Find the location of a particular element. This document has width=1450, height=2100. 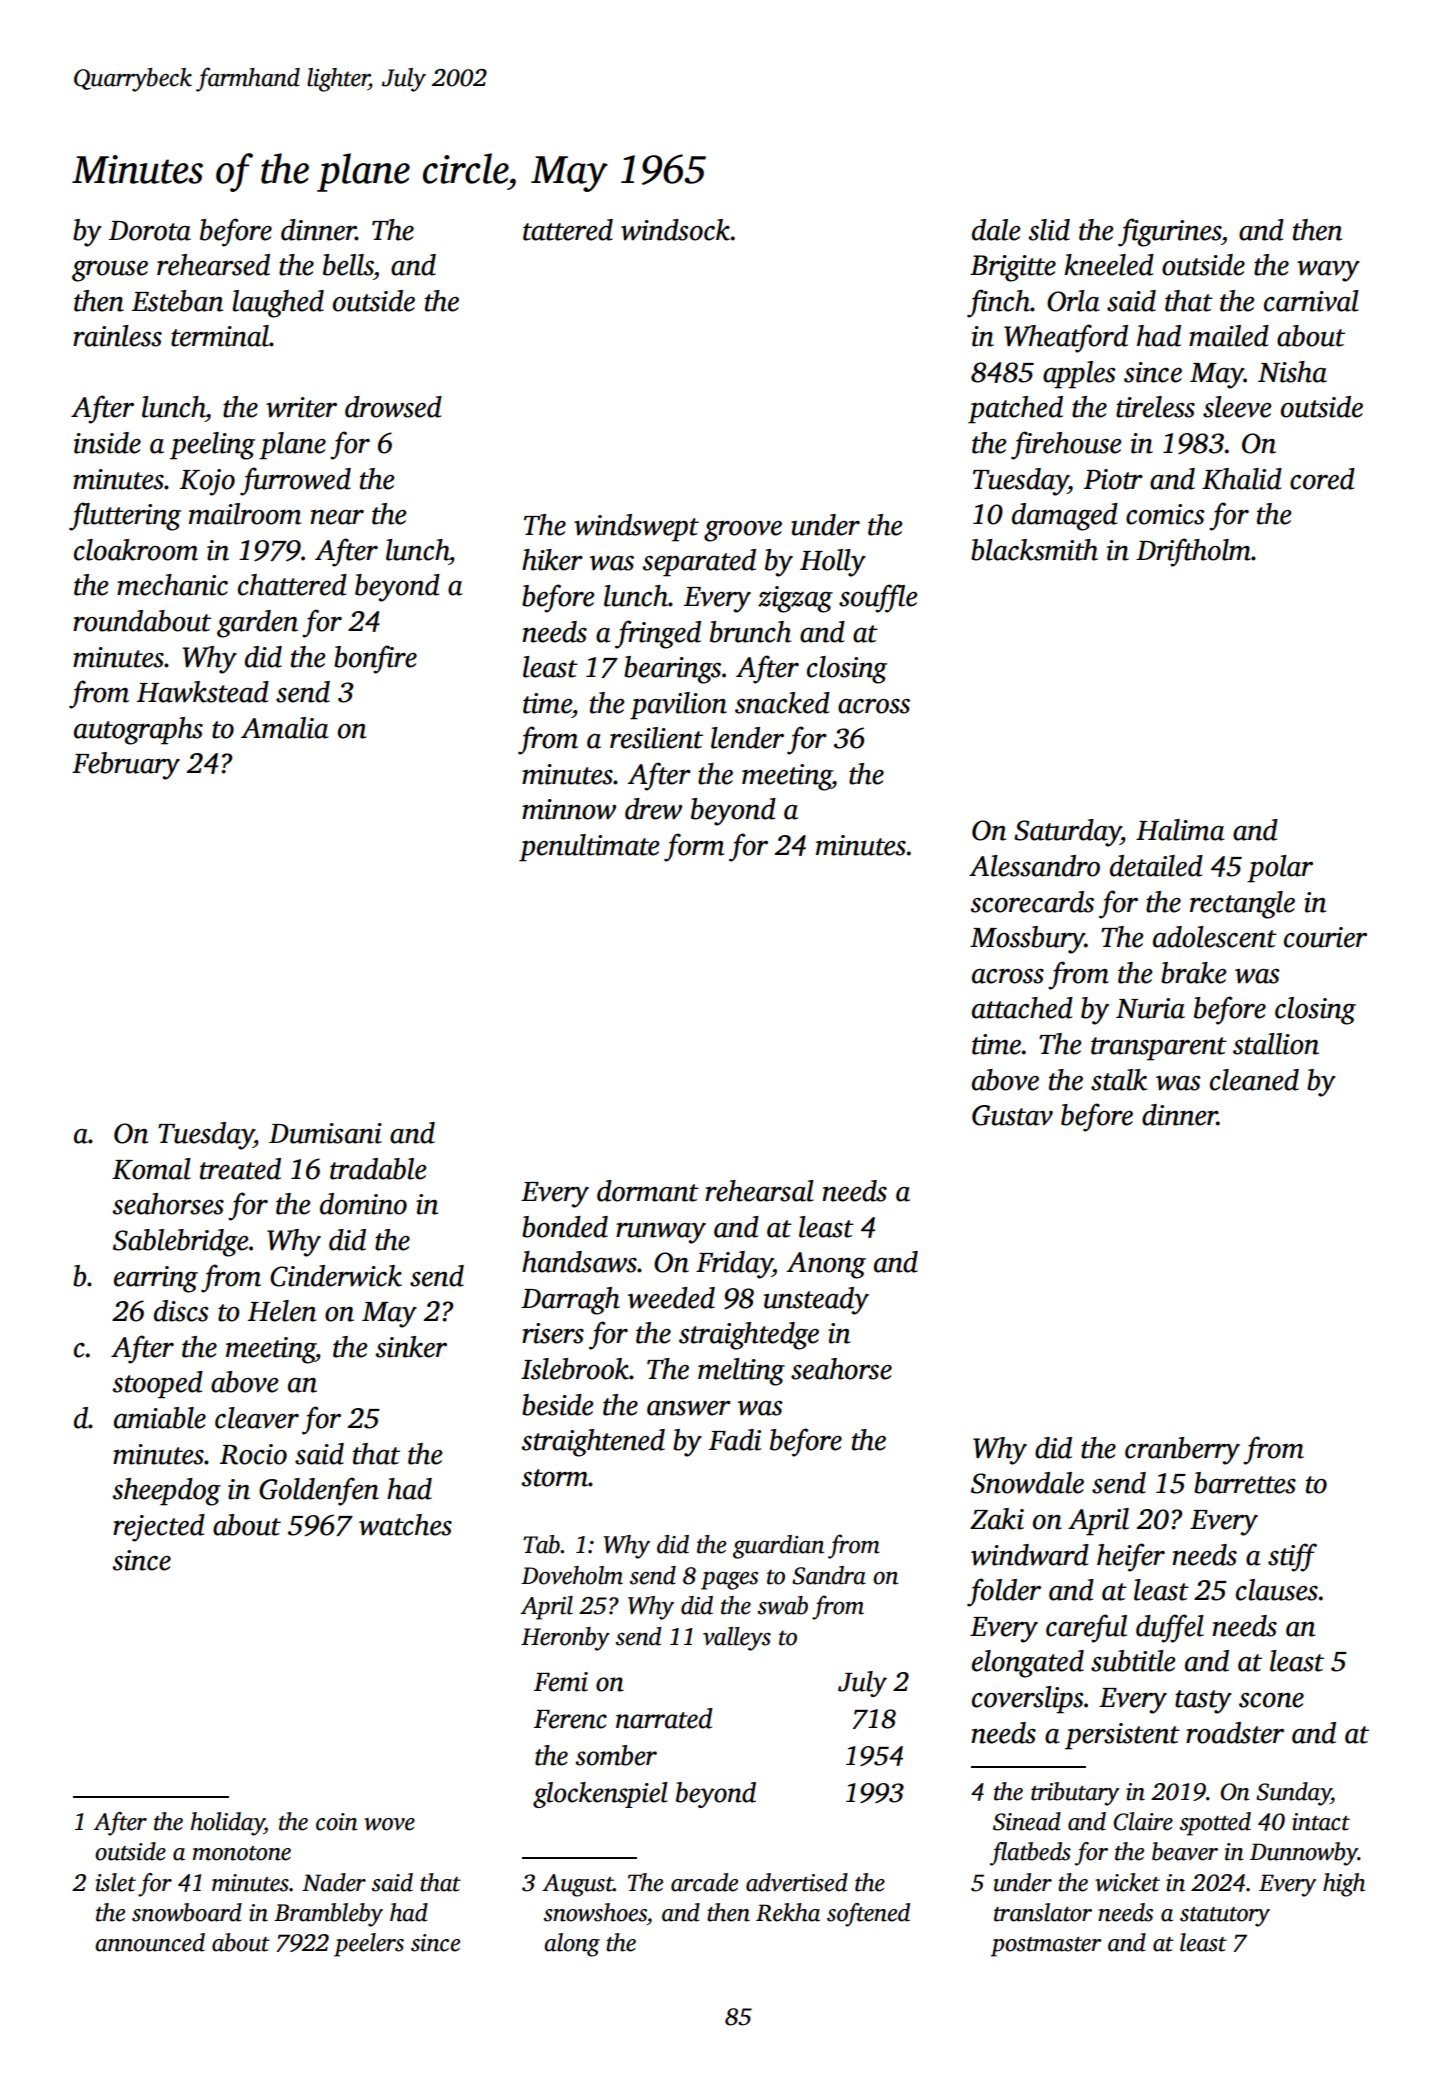

cleaned is located at coordinates (1254, 1080).
